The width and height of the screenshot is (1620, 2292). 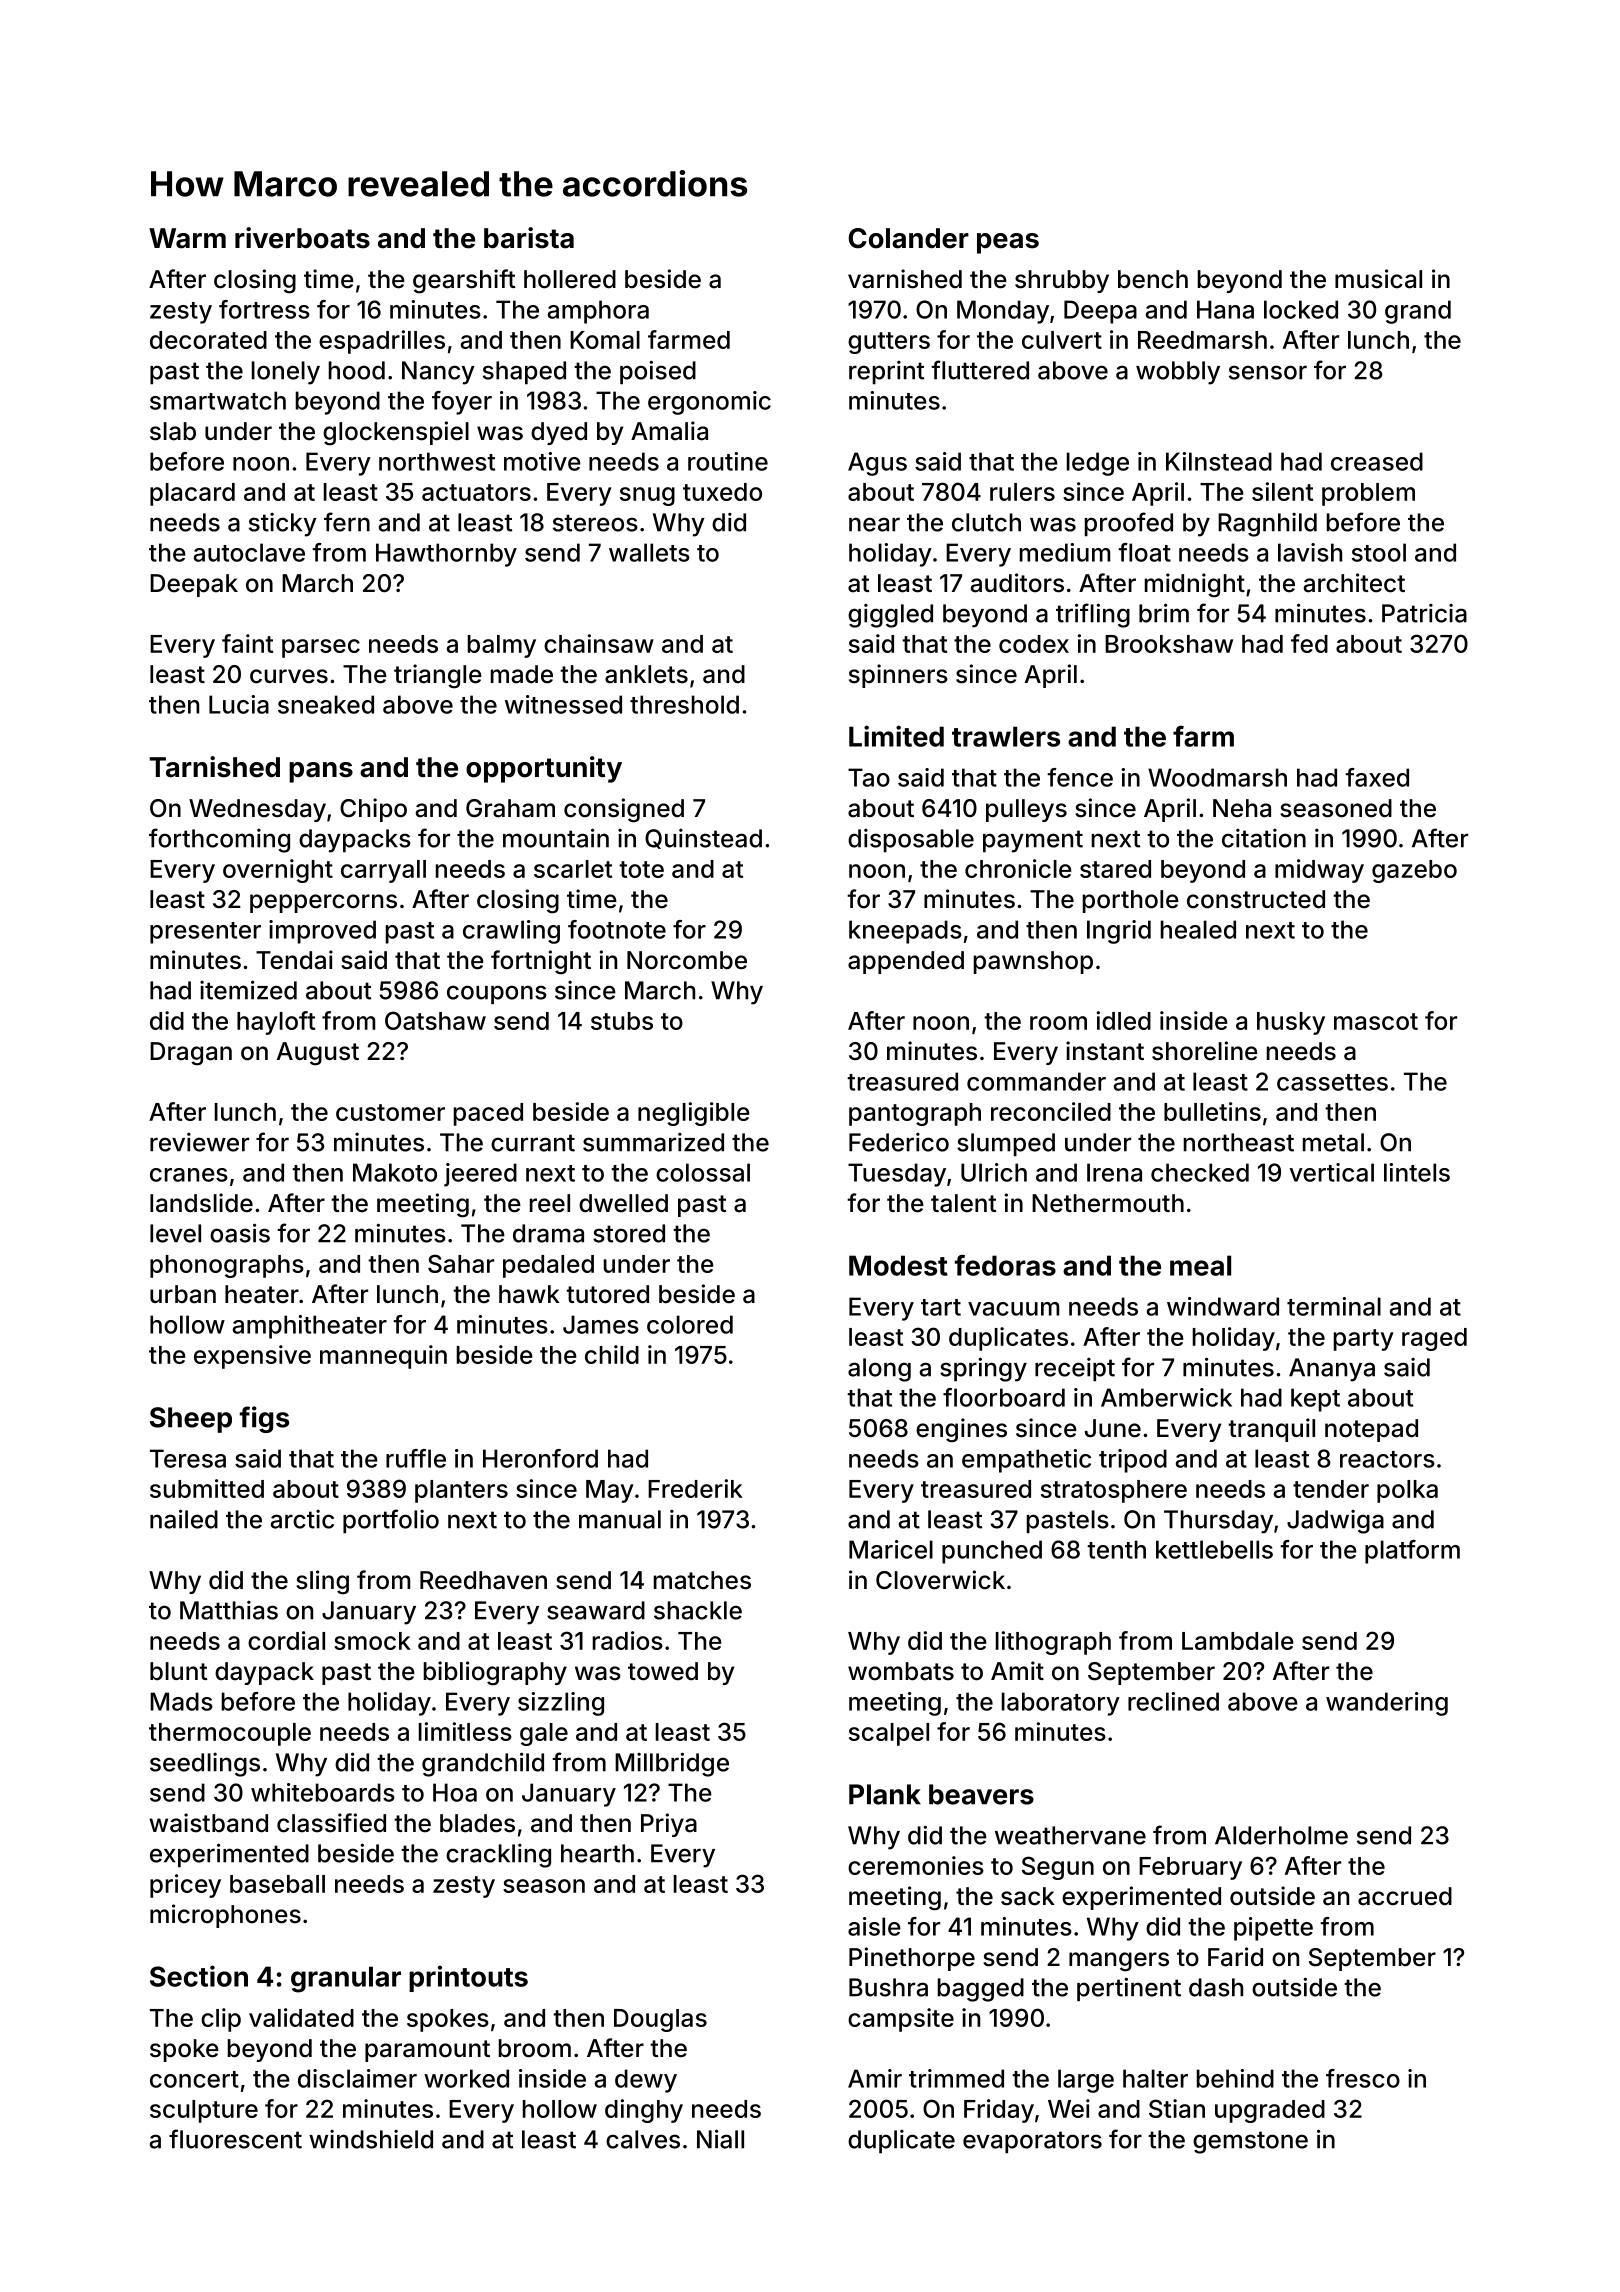 I want to click on musical, so click(x=1378, y=279).
